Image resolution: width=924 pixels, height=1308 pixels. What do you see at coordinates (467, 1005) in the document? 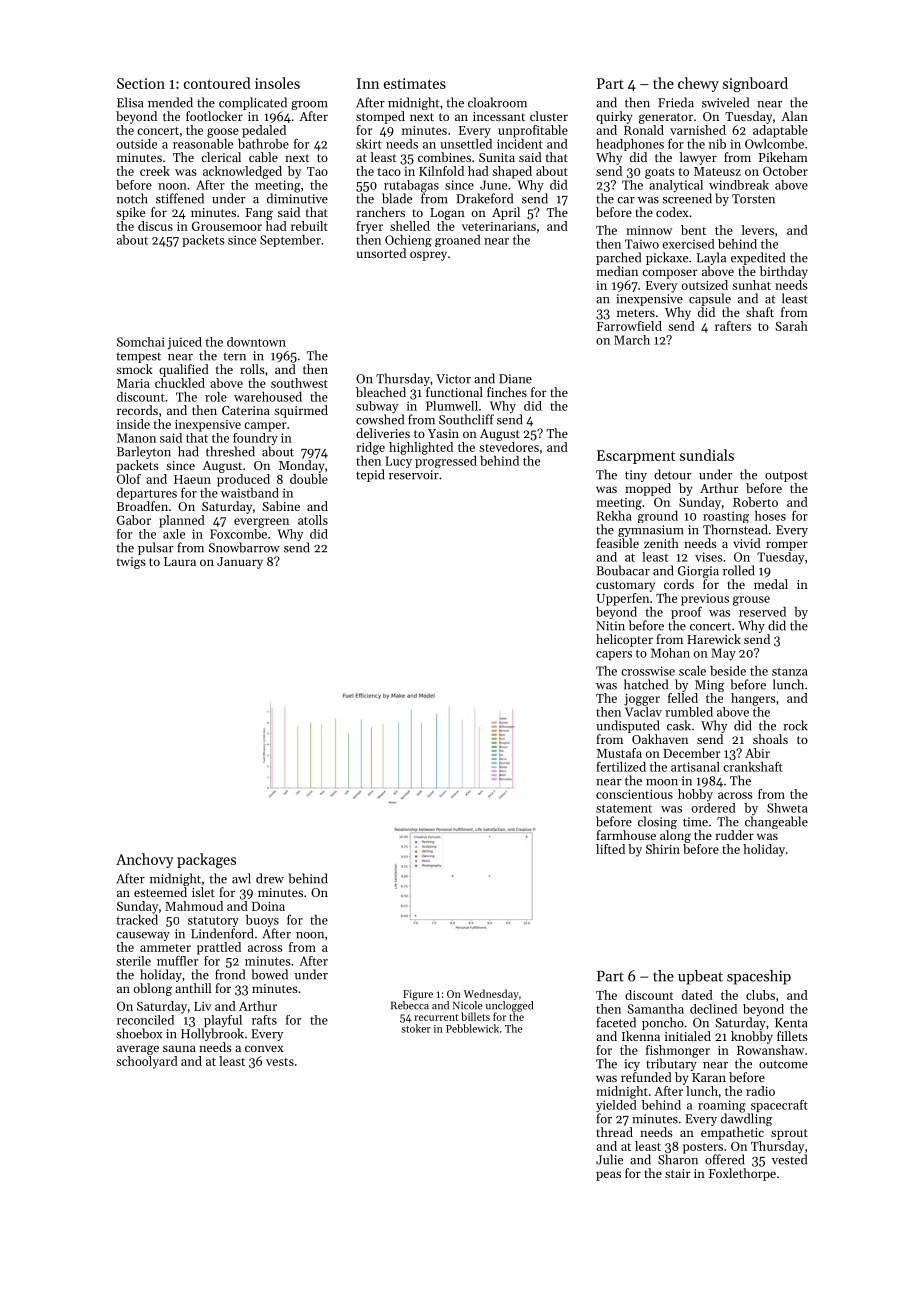
I see `Nicole` at bounding box center [467, 1005].
